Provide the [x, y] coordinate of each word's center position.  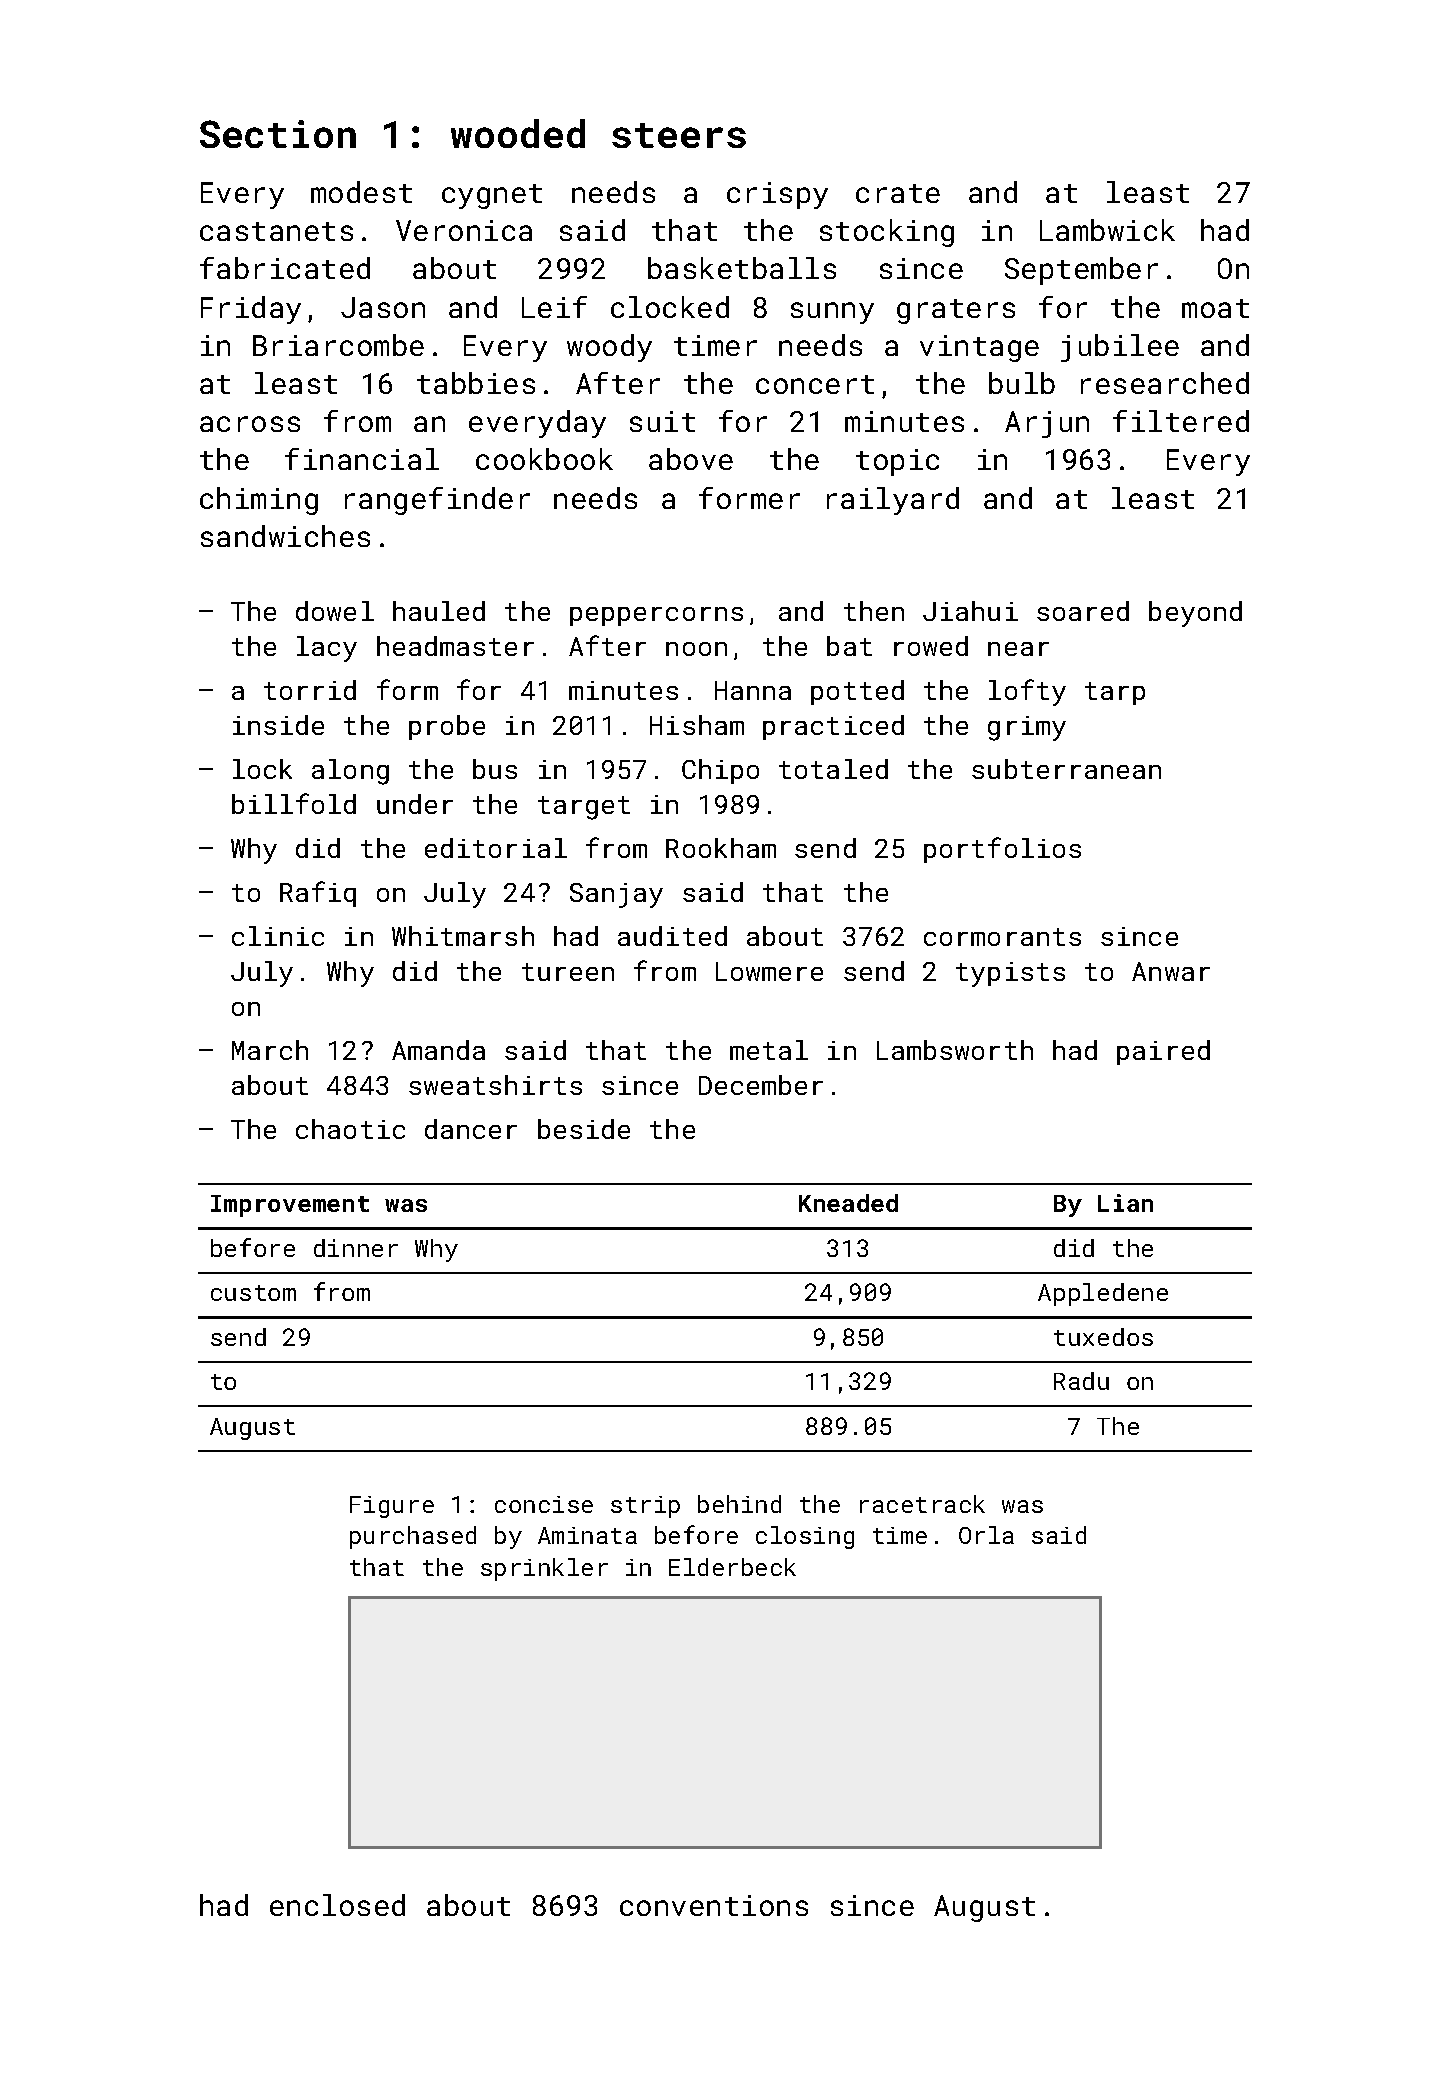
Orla [986, 1535]
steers [679, 135]
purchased [413, 1537]
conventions [714, 1905]
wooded [518, 133]
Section [278, 134]
